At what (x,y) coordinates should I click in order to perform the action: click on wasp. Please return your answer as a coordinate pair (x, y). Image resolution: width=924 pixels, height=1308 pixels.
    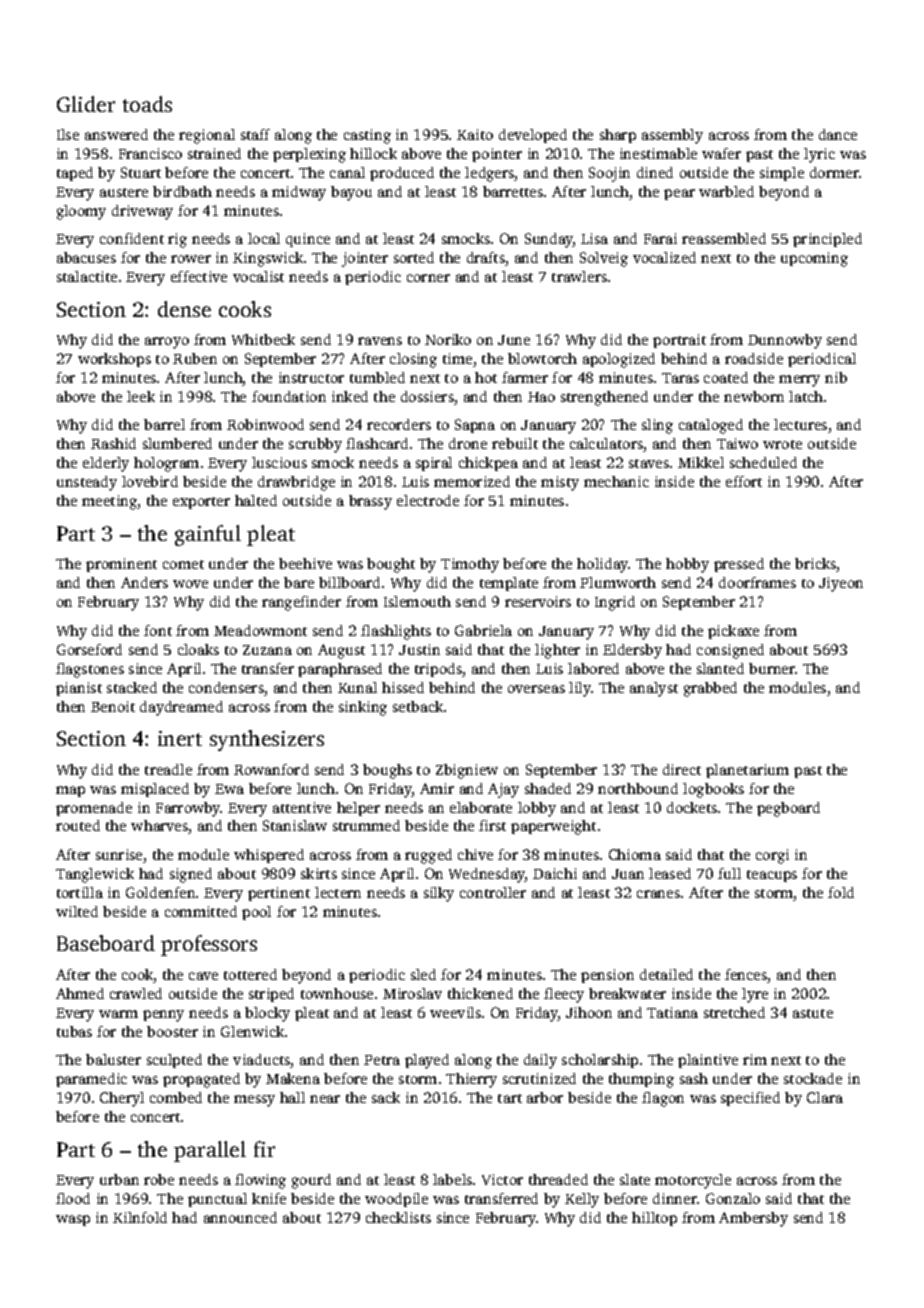
    Looking at the image, I should click on (73, 1220).
